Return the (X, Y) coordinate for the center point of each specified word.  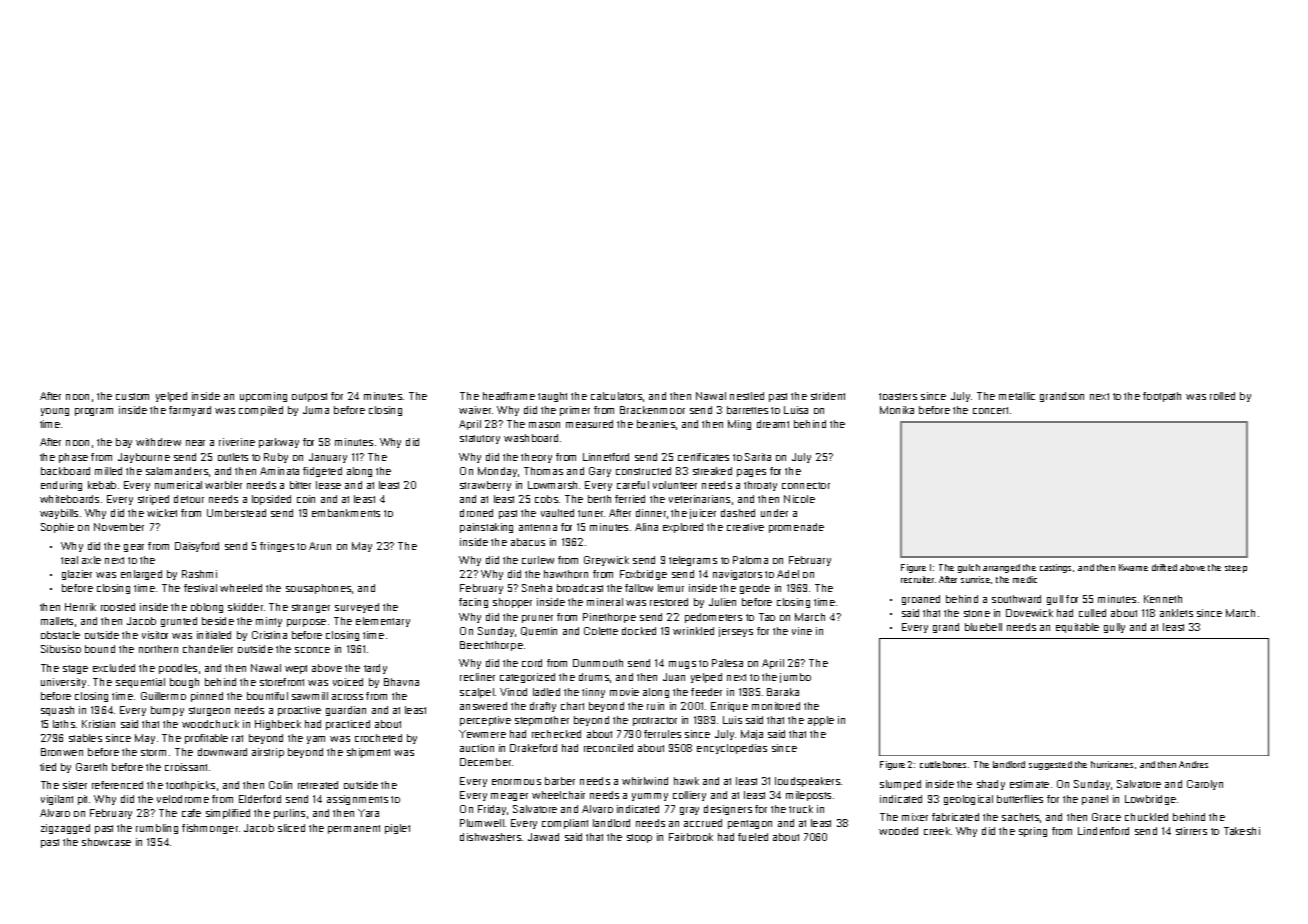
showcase (106, 842)
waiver (475, 410)
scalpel (477, 693)
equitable (1077, 628)
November (119, 527)
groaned (921, 600)
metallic (1017, 396)
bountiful (267, 696)
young (55, 412)
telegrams (693, 561)
